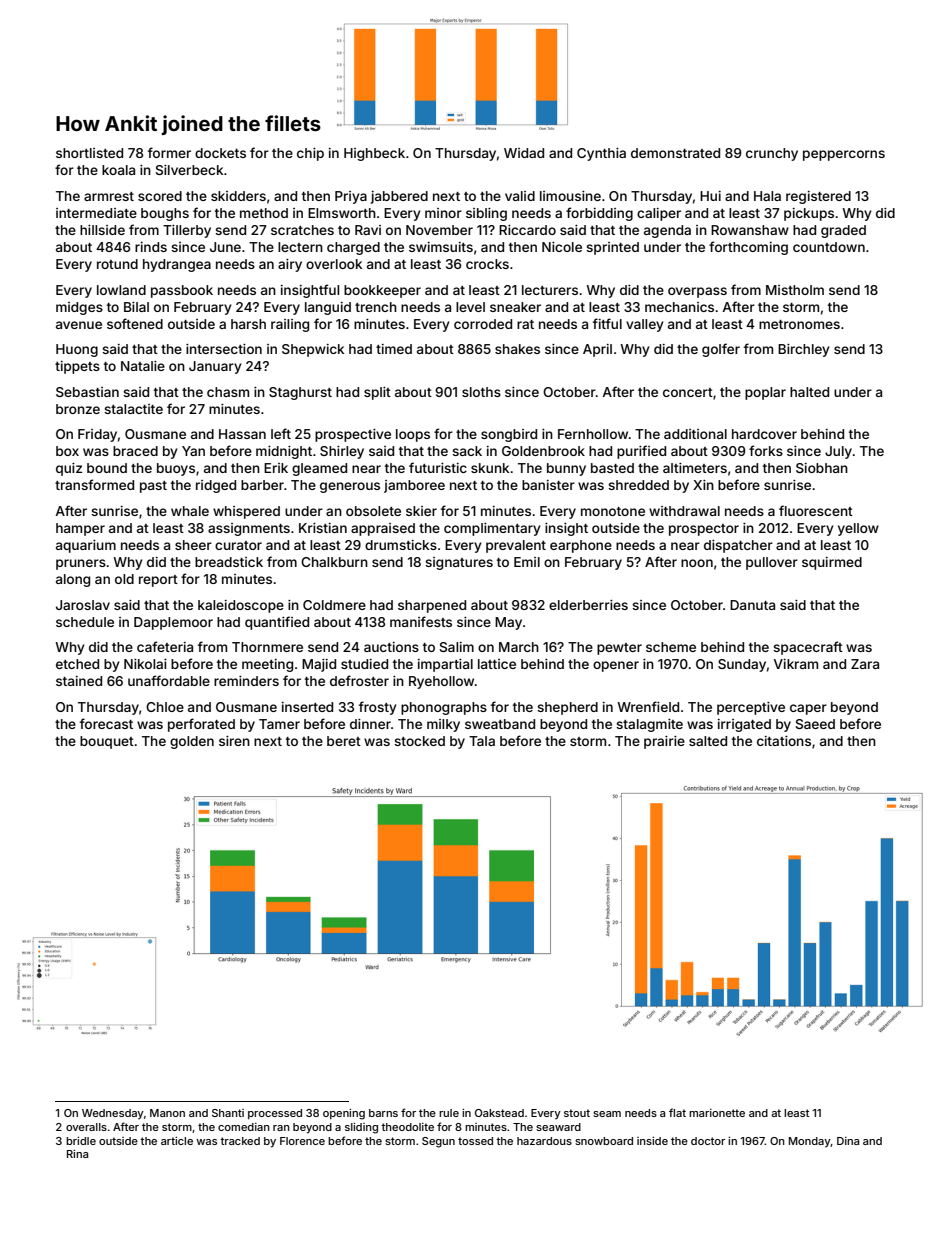 The image size is (952, 1233). I want to click on koala, so click(118, 170).
